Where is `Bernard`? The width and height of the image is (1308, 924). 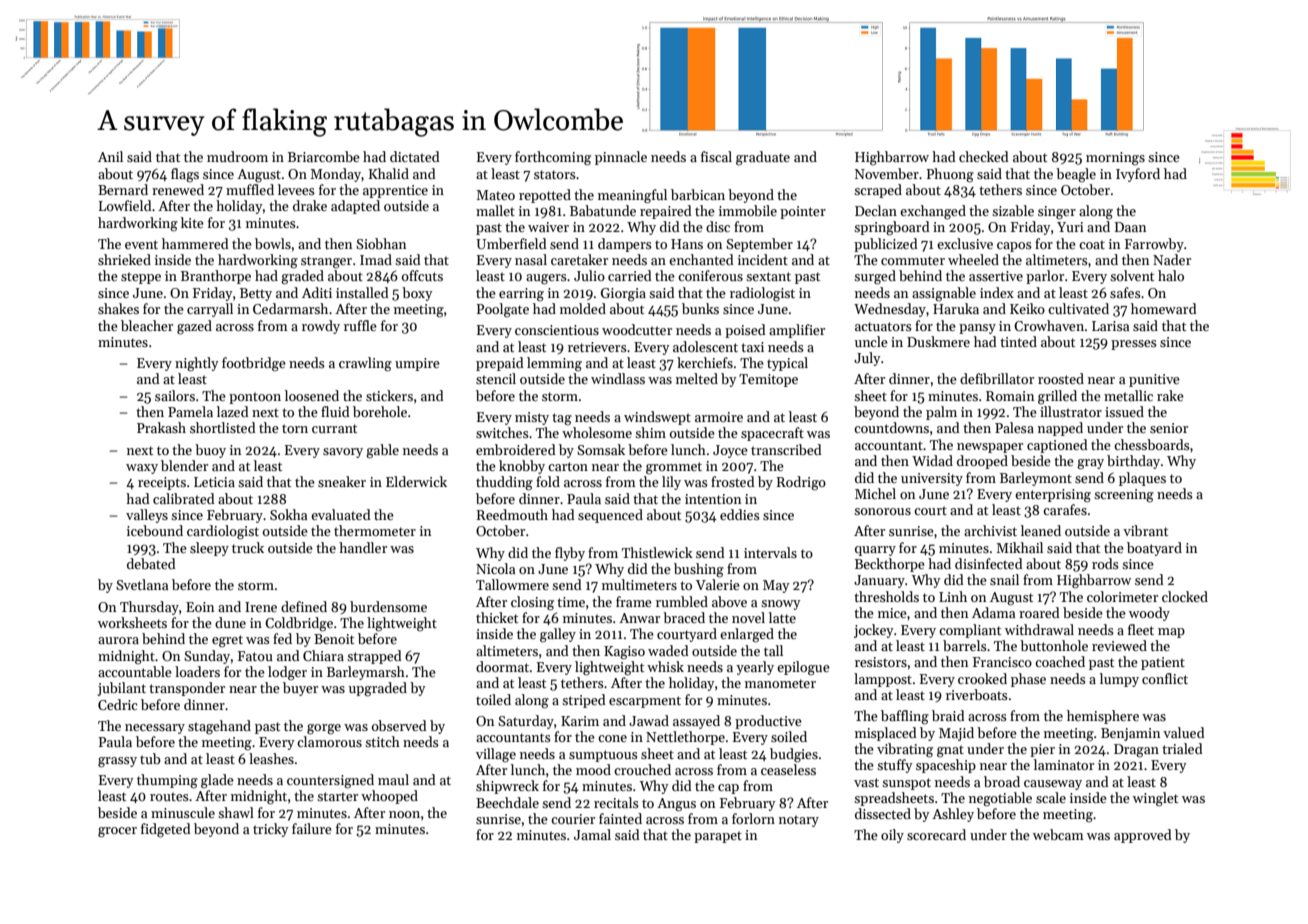
Bernard is located at coordinates (123, 189).
